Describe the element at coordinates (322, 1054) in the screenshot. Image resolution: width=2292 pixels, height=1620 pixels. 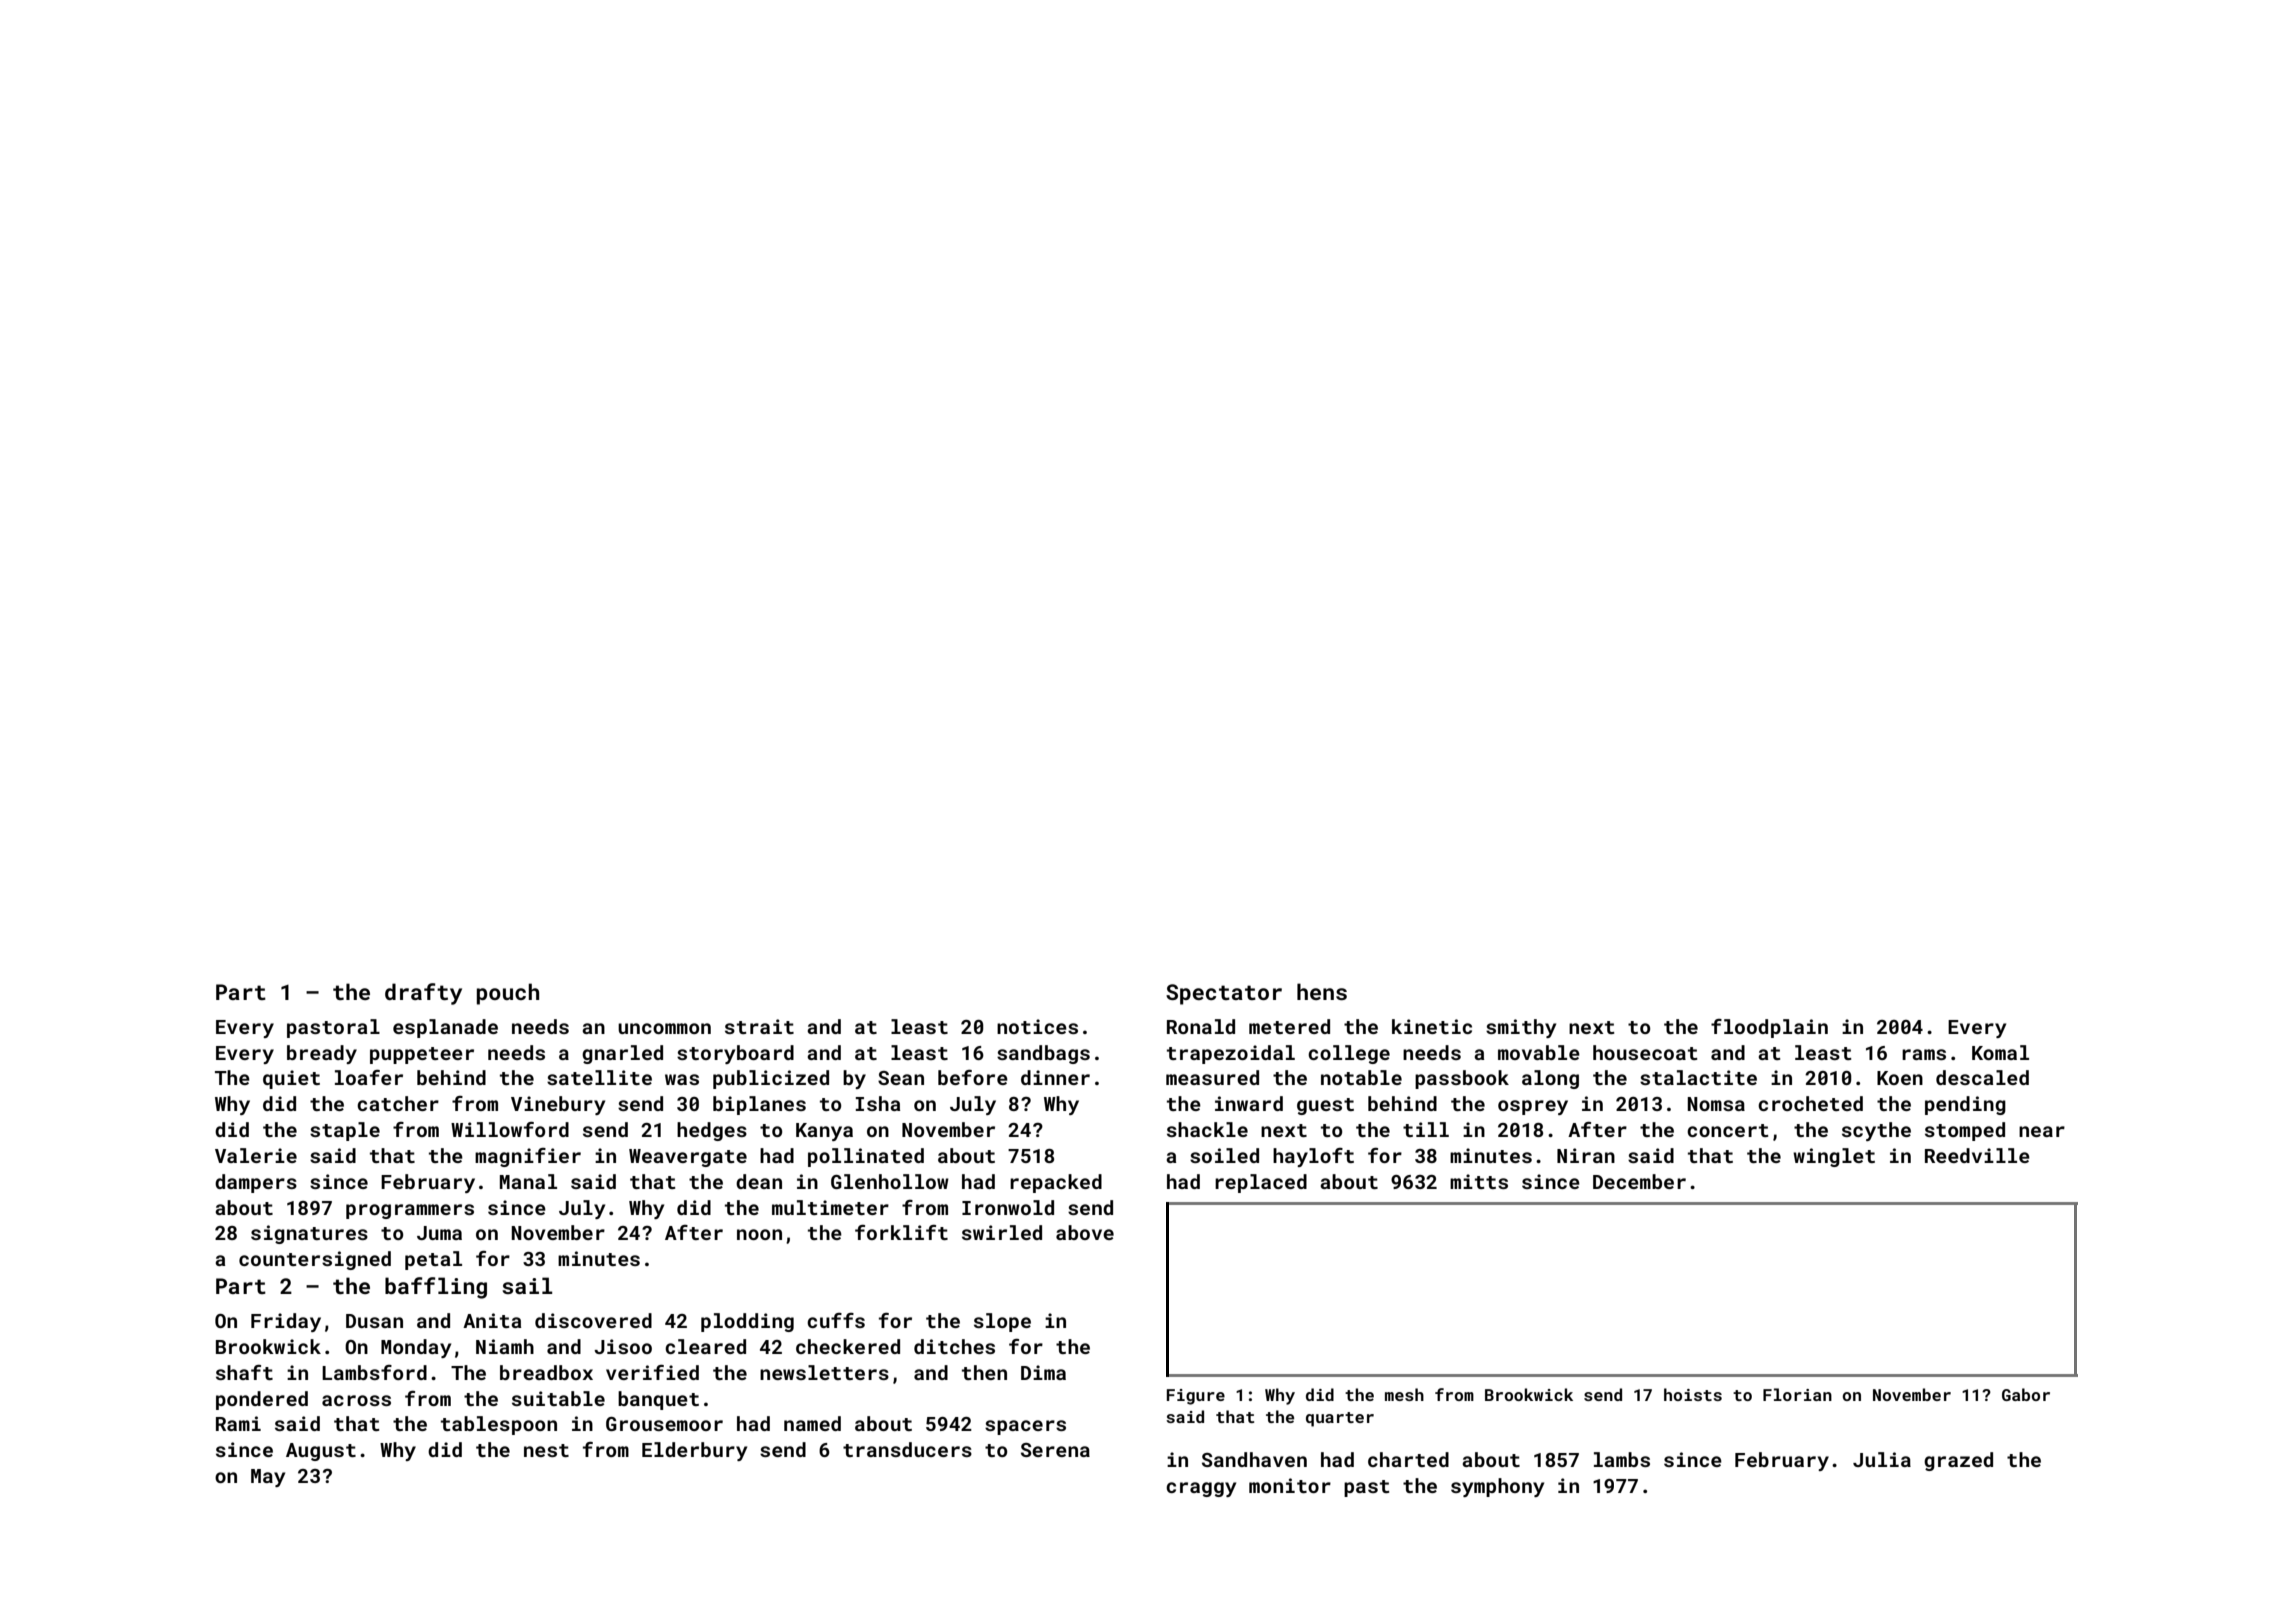
I see `bready` at that location.
